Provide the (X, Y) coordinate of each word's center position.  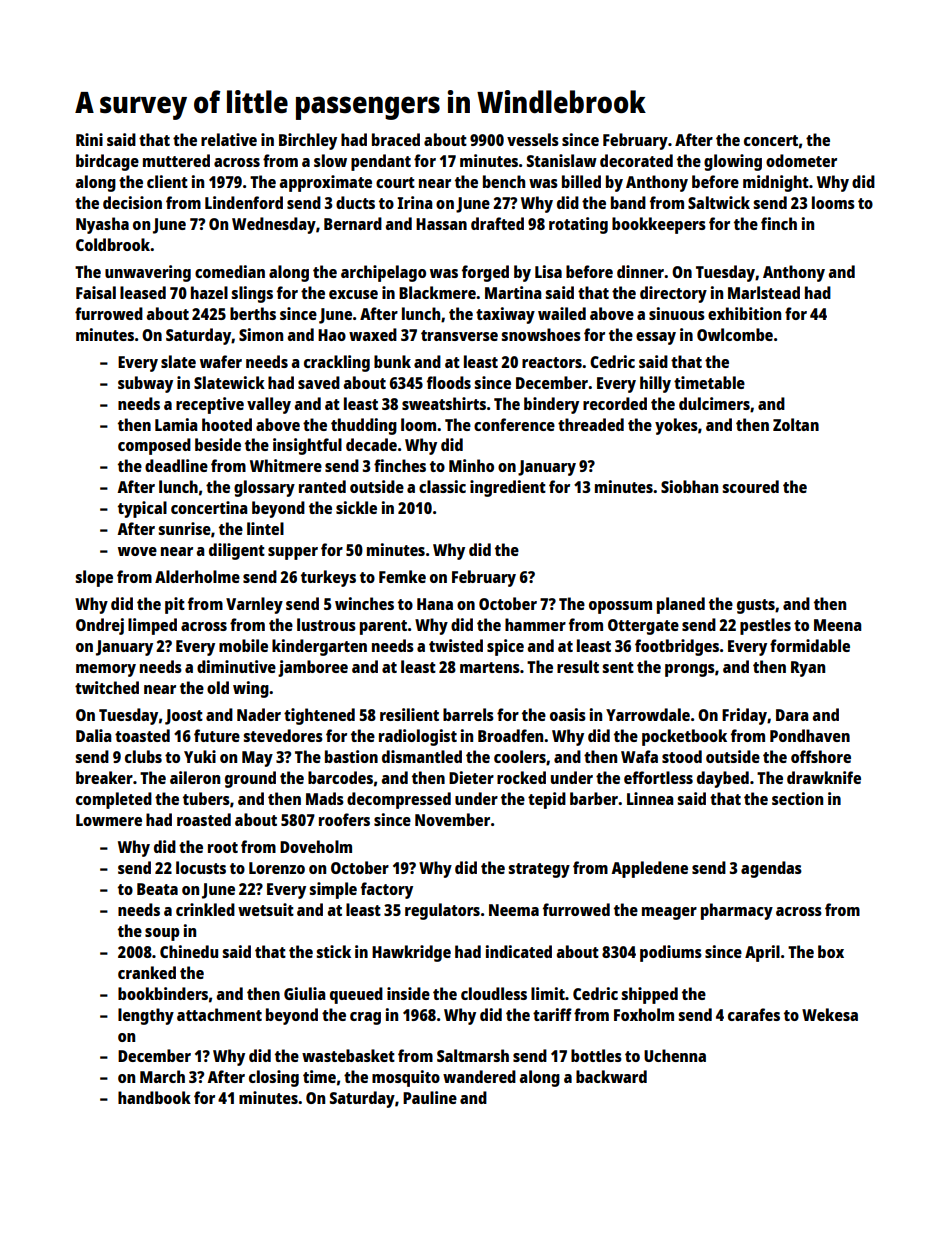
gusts (756, 606)
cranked (147, 972)
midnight (776, 183)
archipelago (383, 273)
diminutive (236, 666)
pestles (765, 626)
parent (383, 627)
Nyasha (102, 225)
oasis (568, 714)
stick (333, 951)
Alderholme (197, 576)
